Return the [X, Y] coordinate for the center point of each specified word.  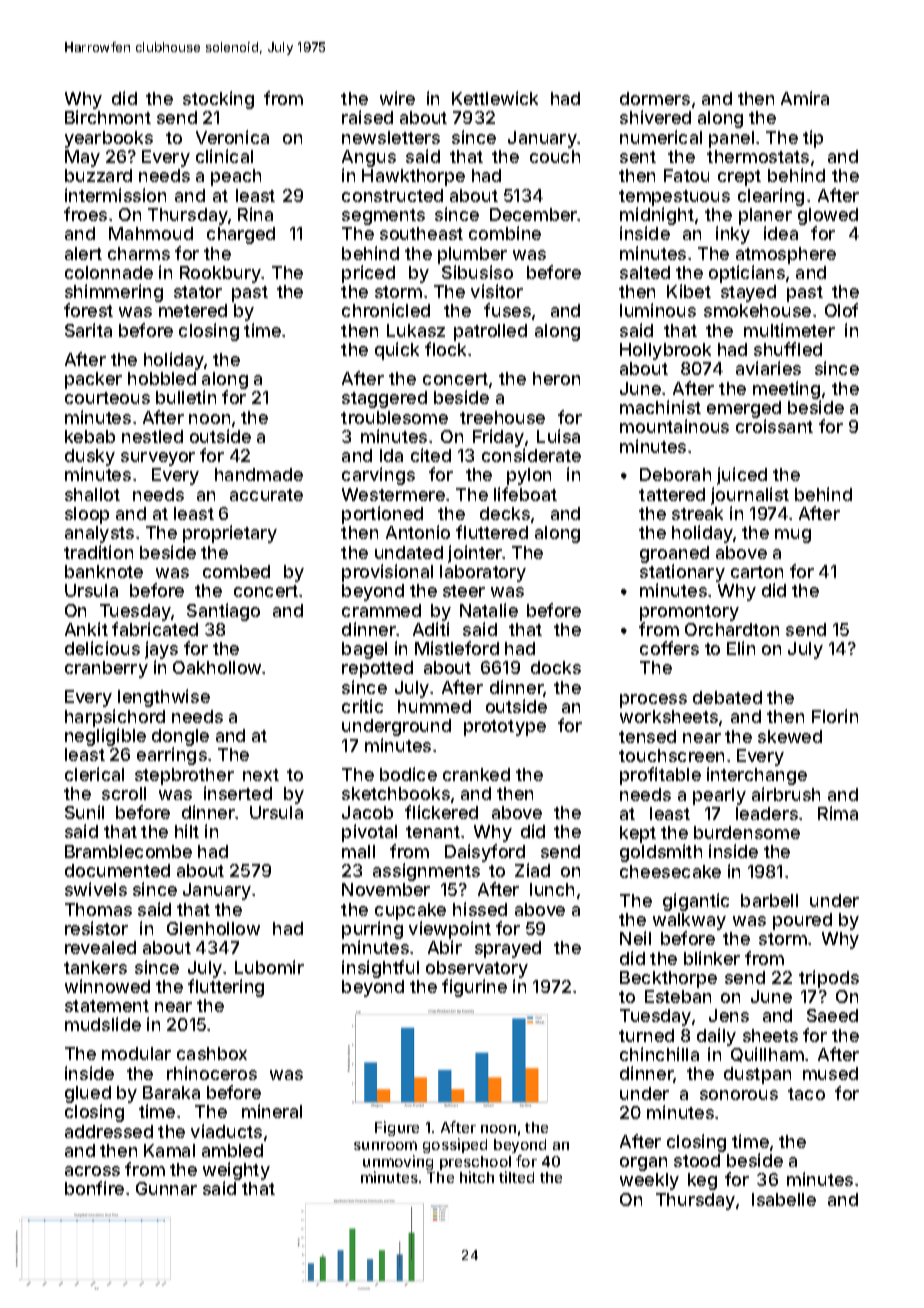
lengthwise [164, 698]
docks [556, 667]
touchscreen [671, 755]
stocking [218, 100]
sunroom [385, 1145]
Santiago [223, 612]
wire [397, 98]
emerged [744, 409]
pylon [529, 476]
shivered [655, 117]
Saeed [832, 1015]
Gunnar [166, 1188]
